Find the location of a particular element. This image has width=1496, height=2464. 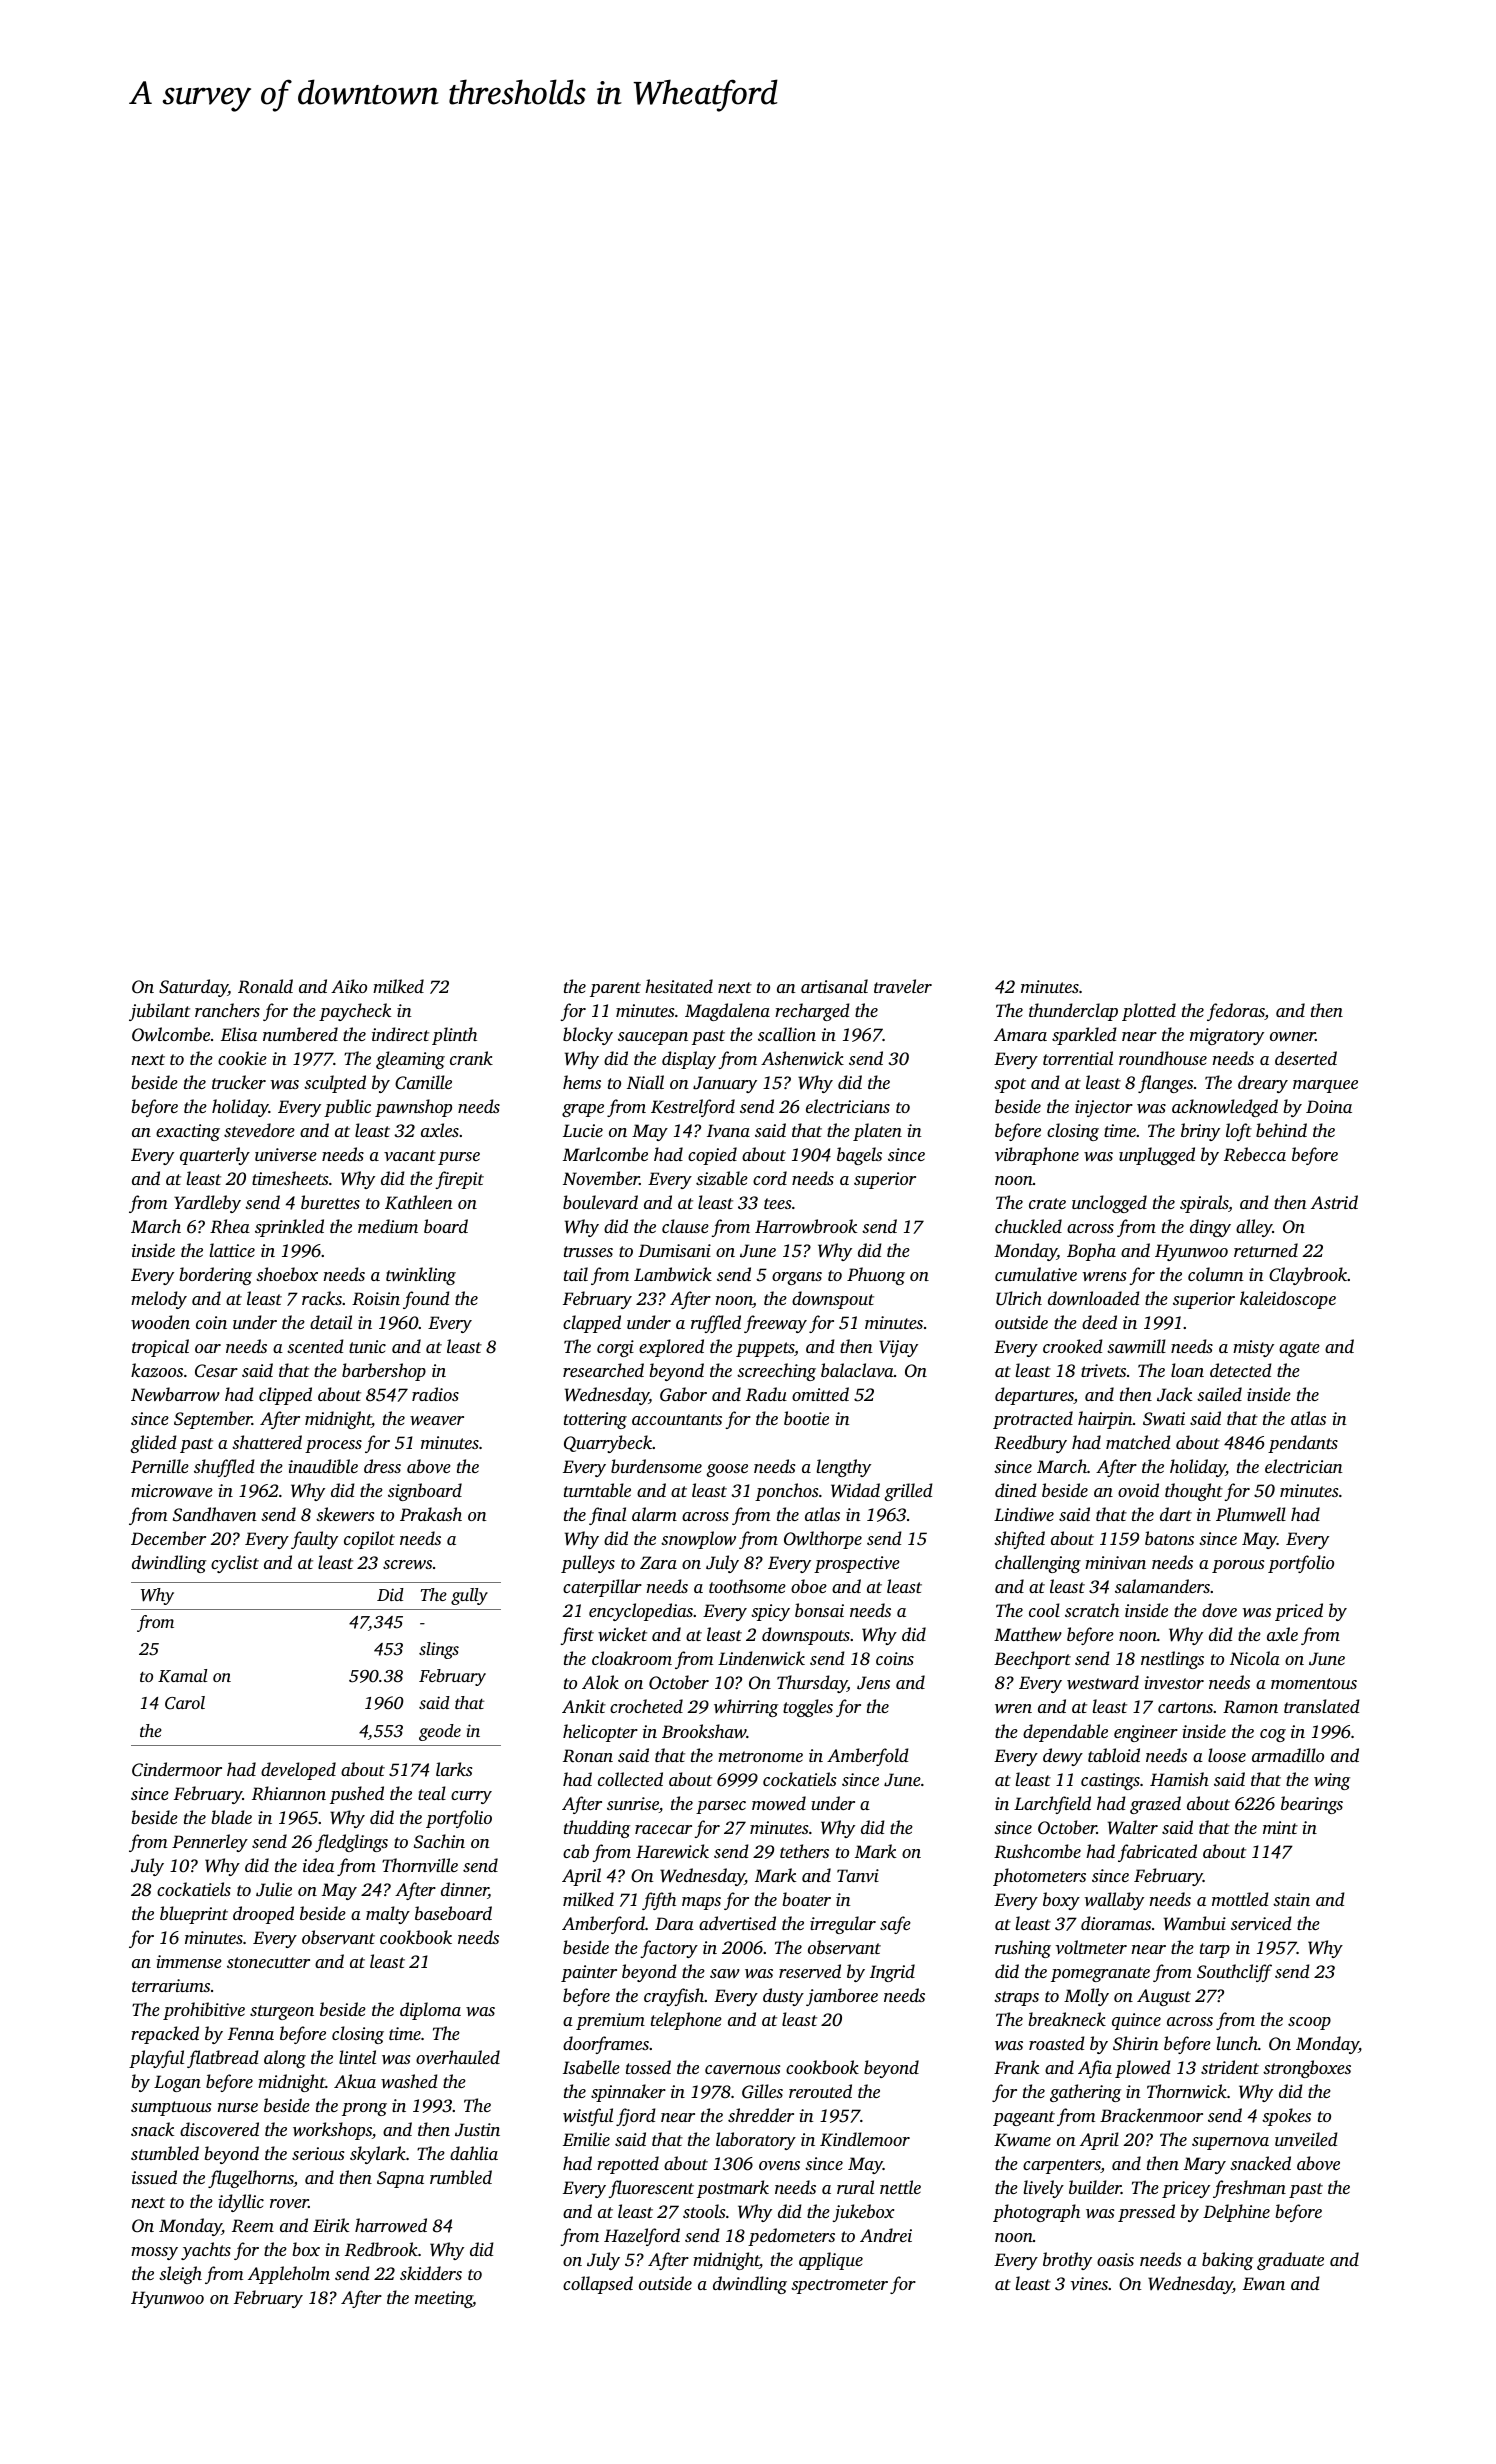

sleigh is located at coordinates (180, 2275).
